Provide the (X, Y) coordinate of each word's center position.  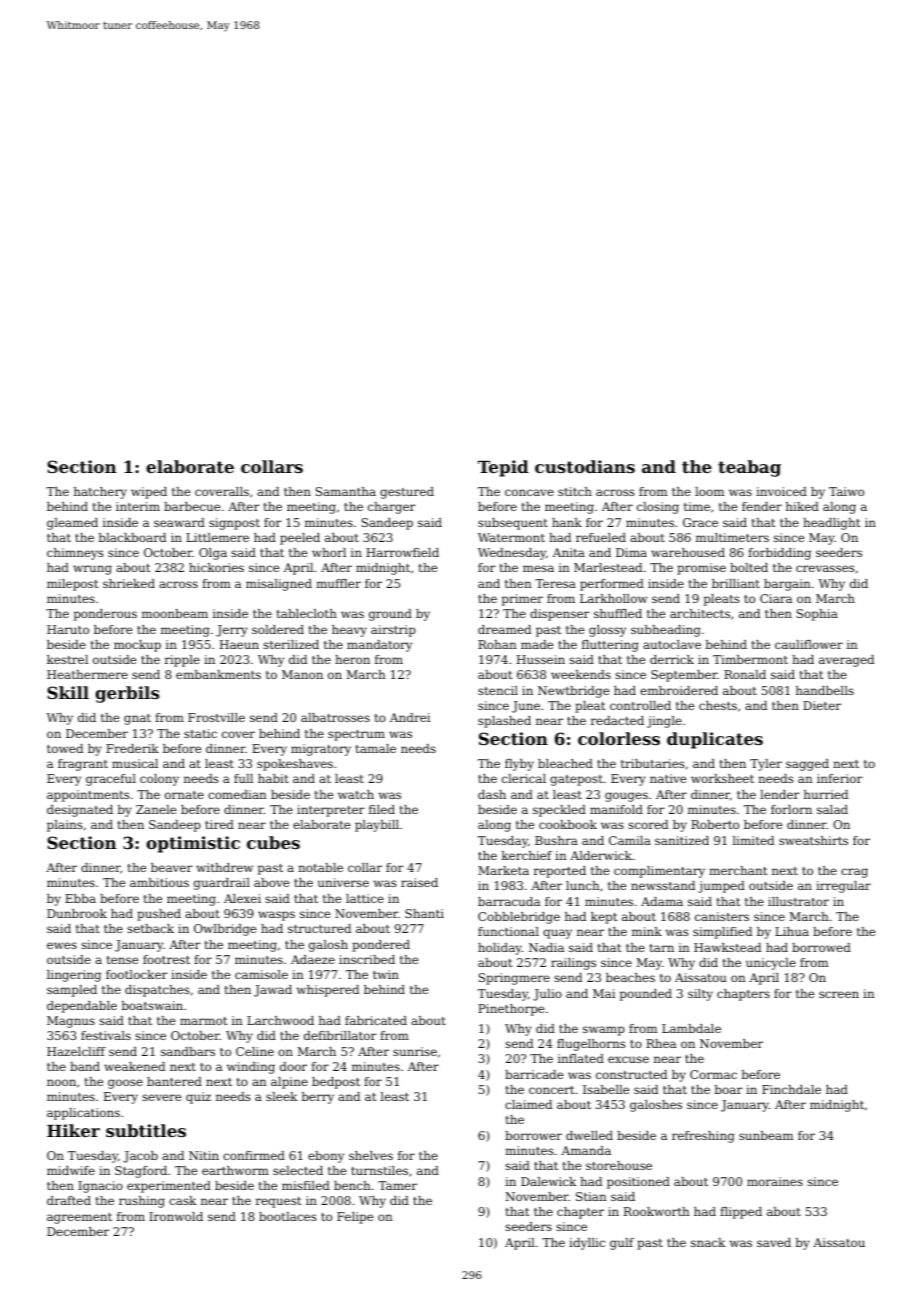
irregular (843, 887)
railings (573, 964)
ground (390, 615)
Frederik (132, 748)
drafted (69, 1200)
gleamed (72, 524)
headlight (831, 524)
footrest (166, 959)
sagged (807, 765)
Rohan (497, 644)
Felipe (355, 1218)
